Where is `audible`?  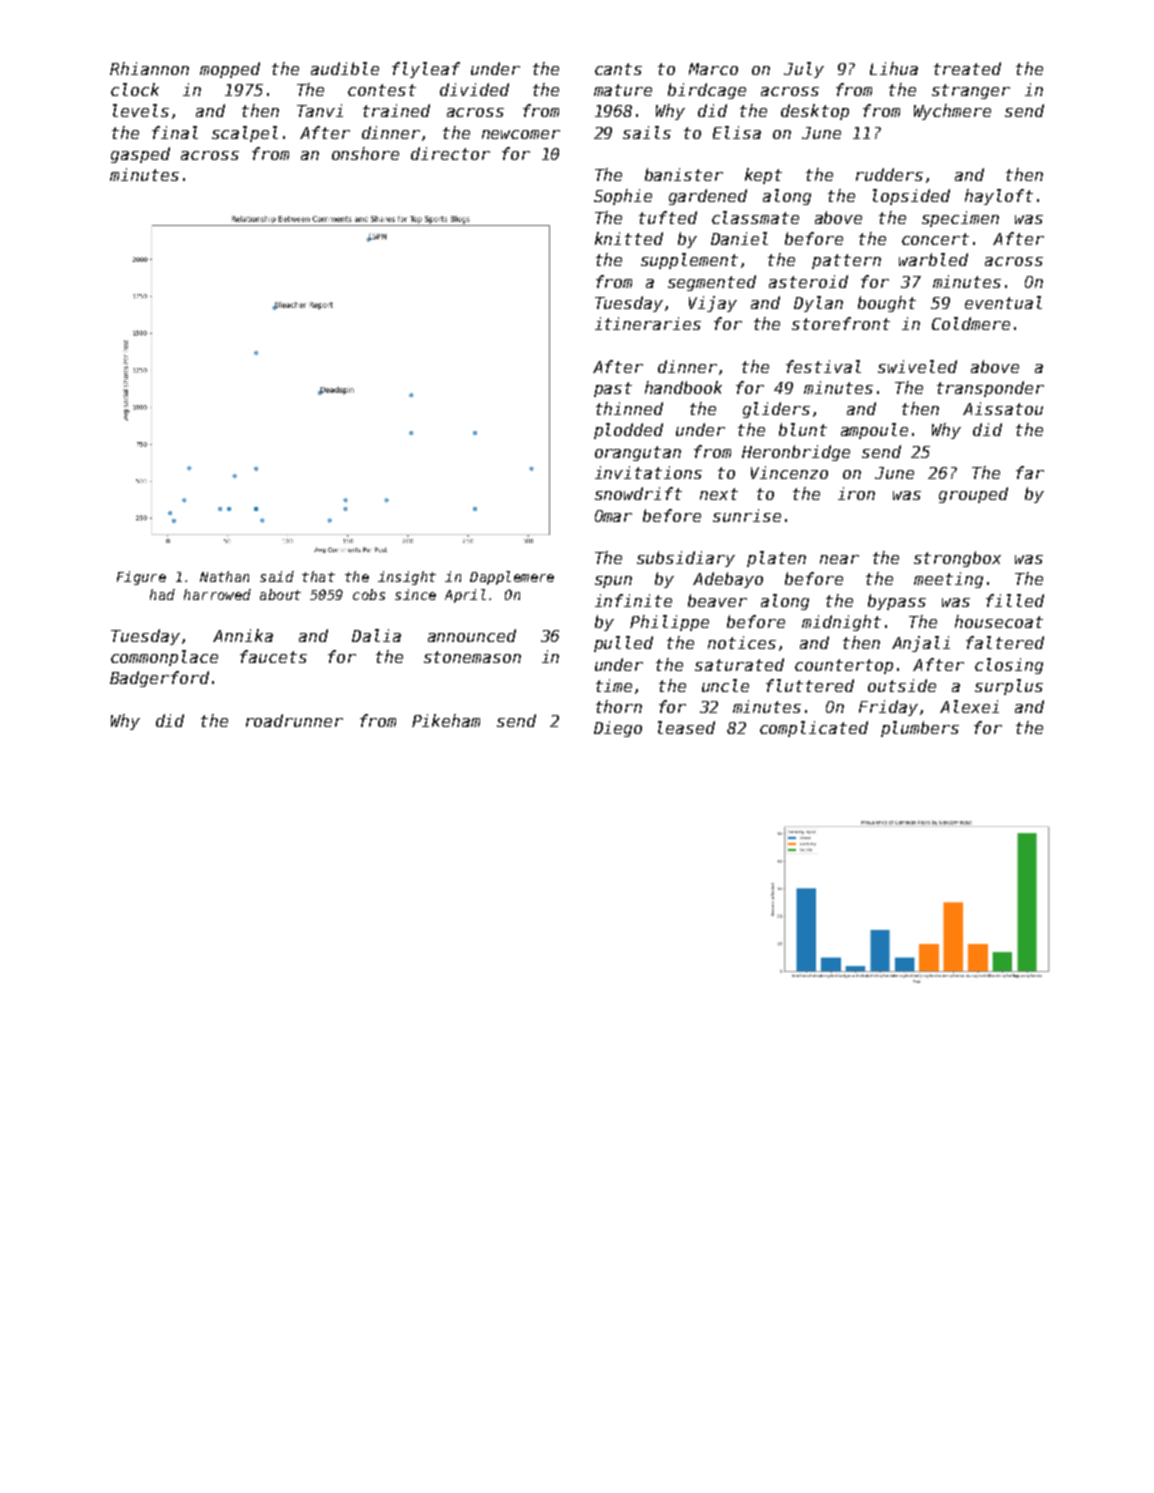 audible is located at coordinates (345, 68).
